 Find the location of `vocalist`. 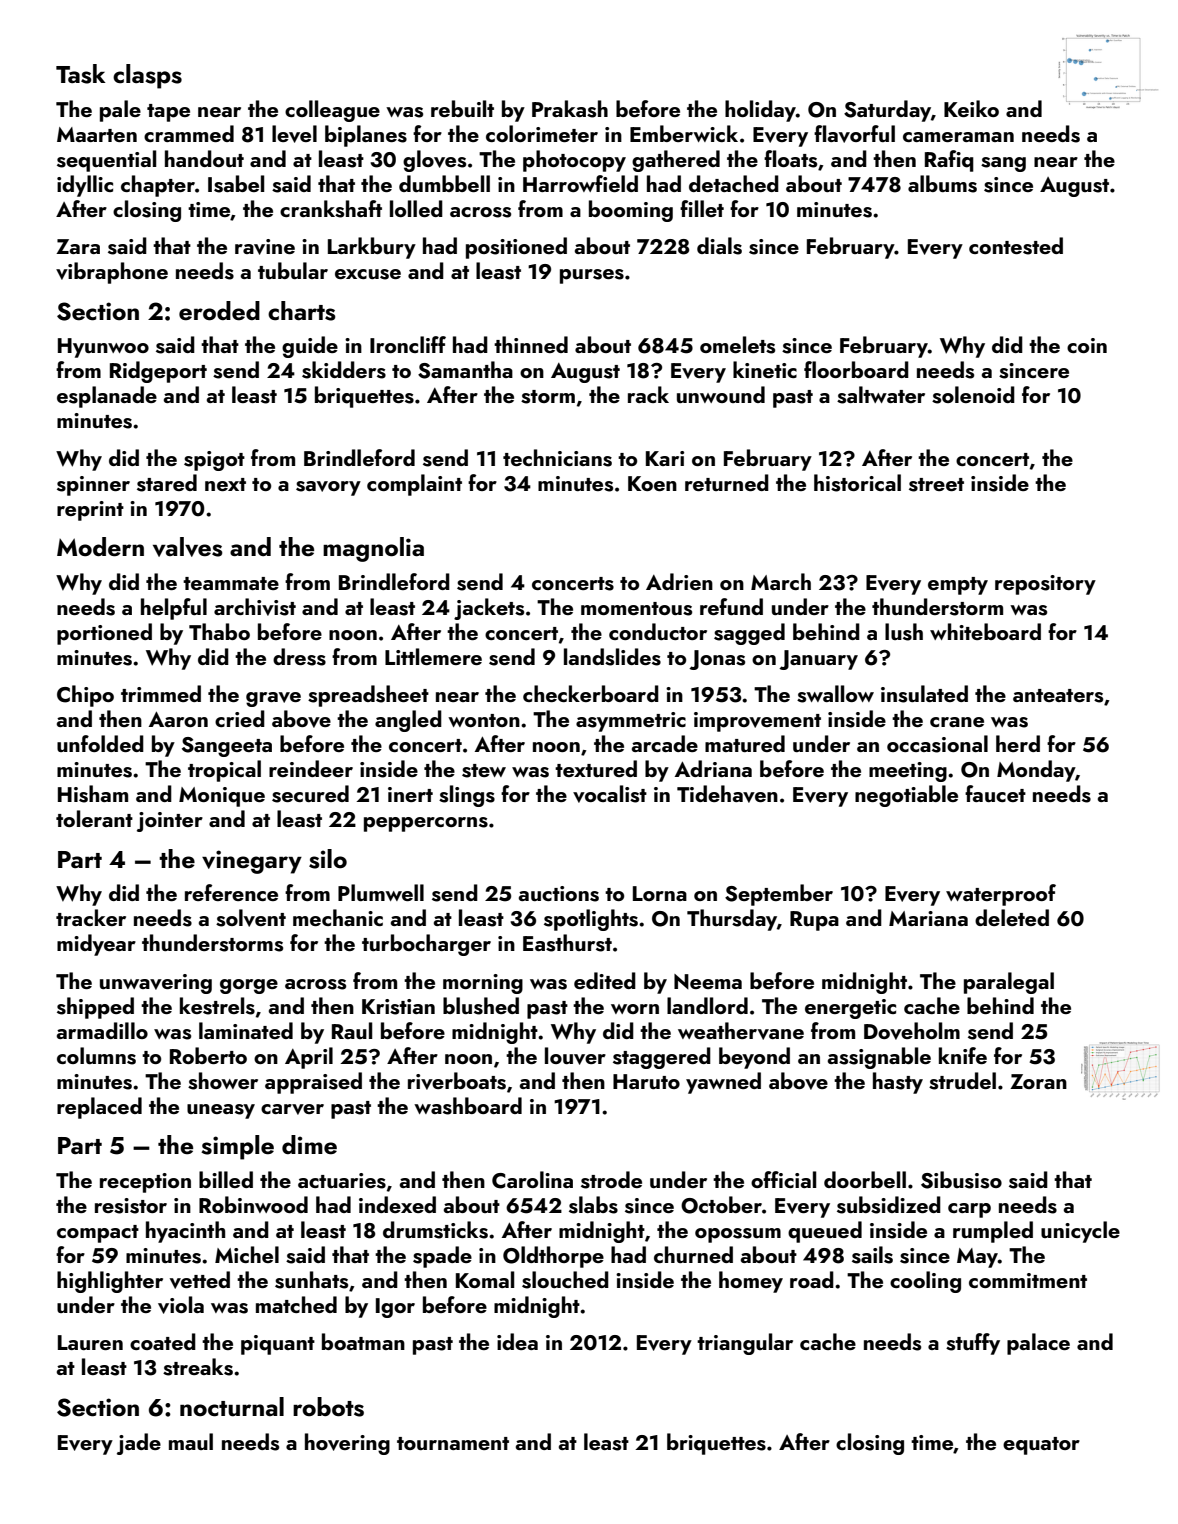

vocalist is located at coordinates (610, 794).
